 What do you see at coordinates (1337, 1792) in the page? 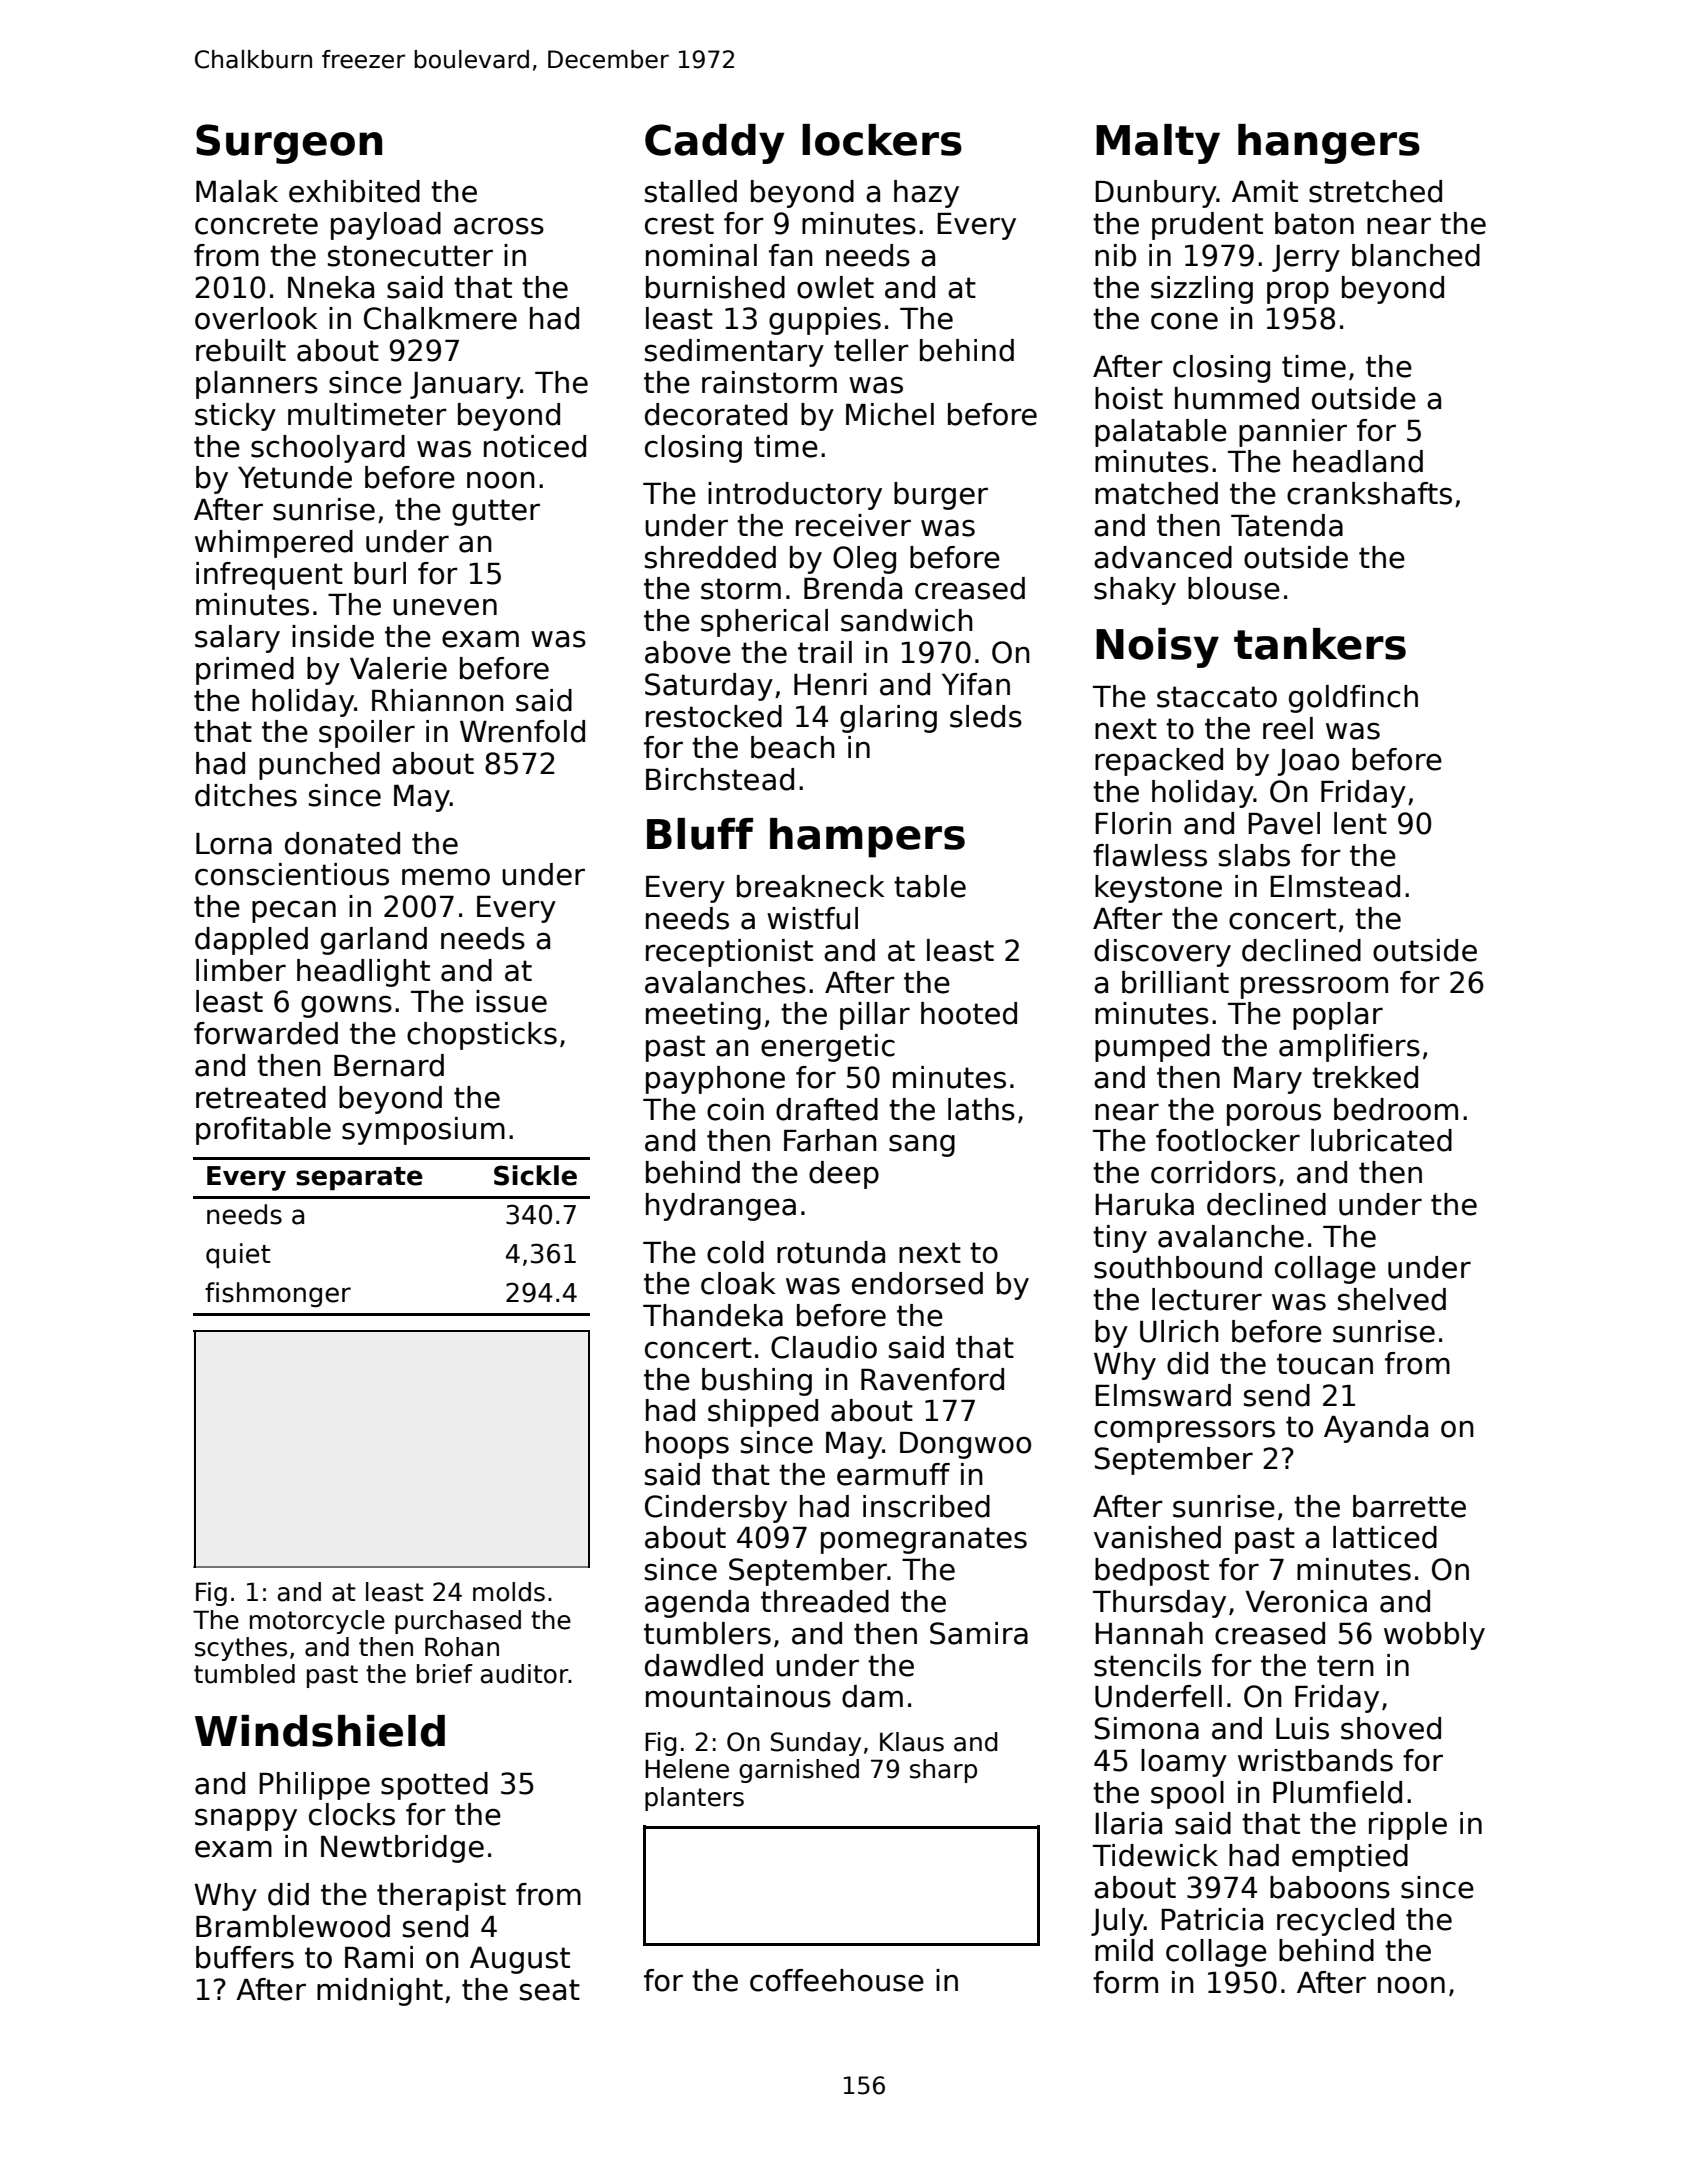
I see `Plumfield` at bounding box center [1337, 1792].
